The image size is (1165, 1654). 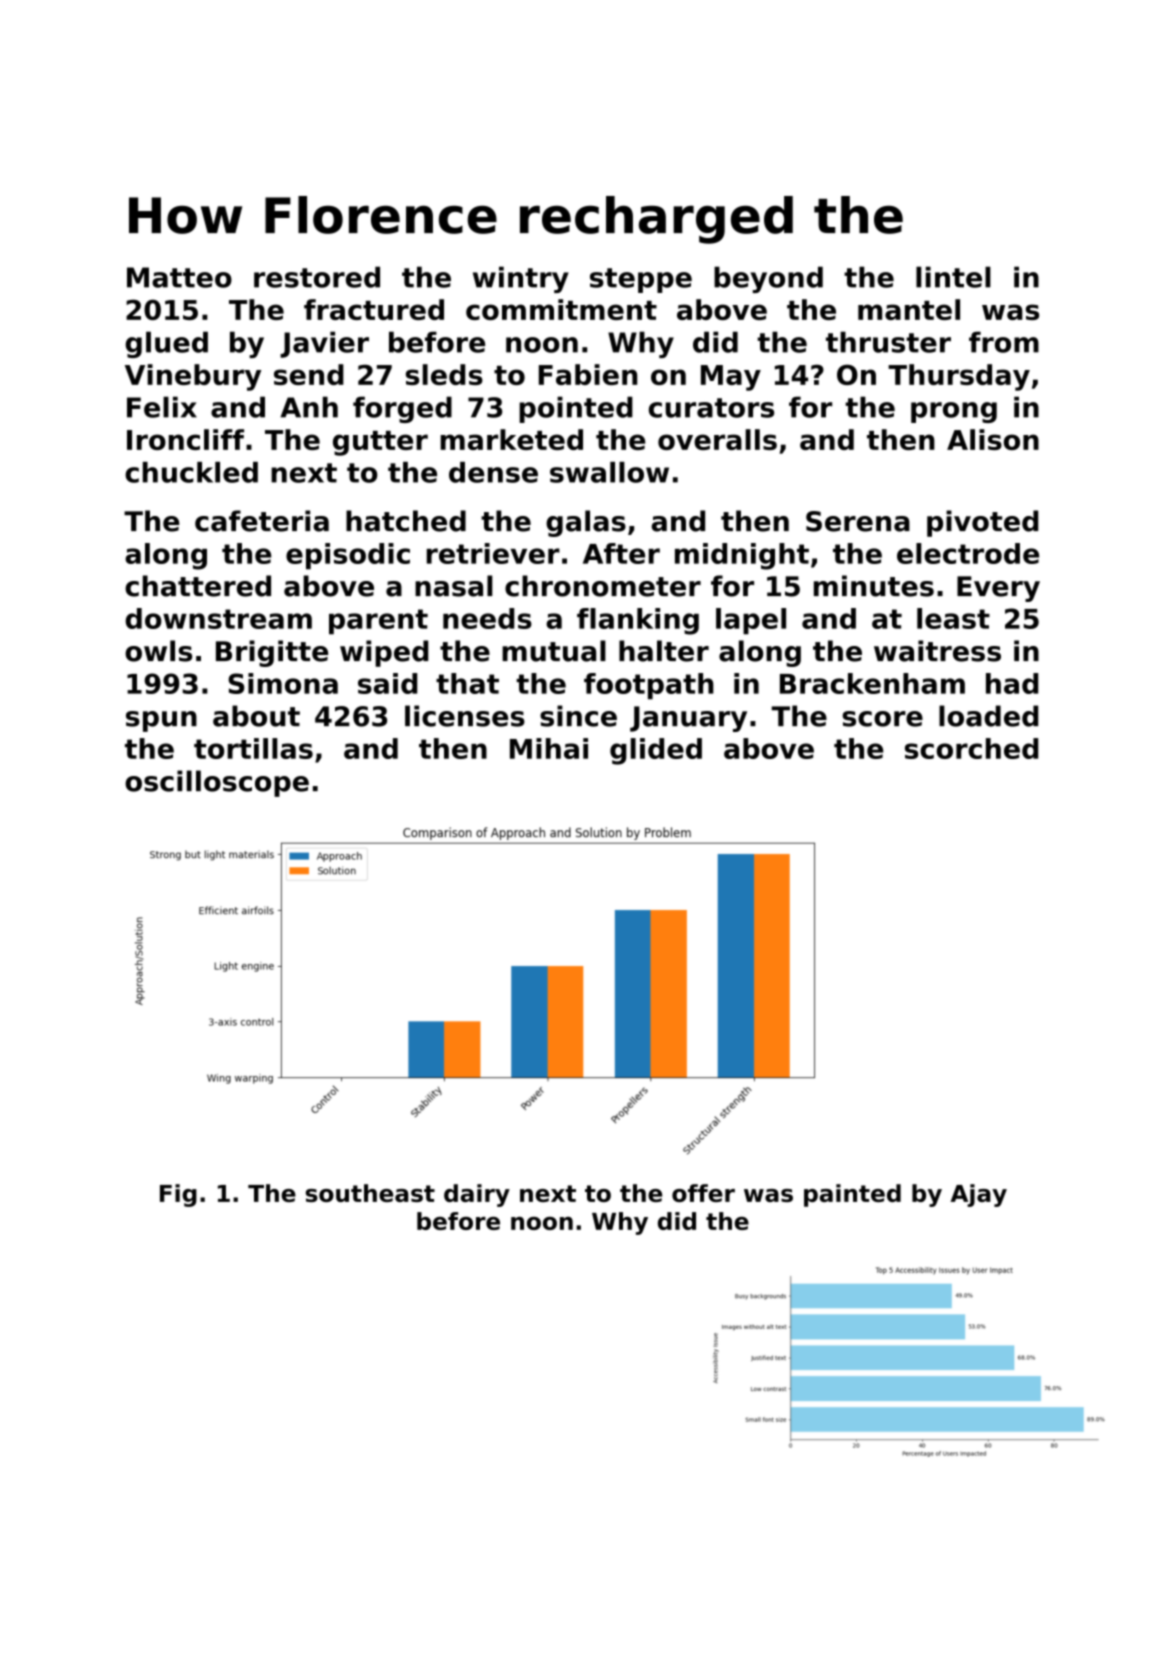 I want to click on lintel, so click(x=953, y=277).
